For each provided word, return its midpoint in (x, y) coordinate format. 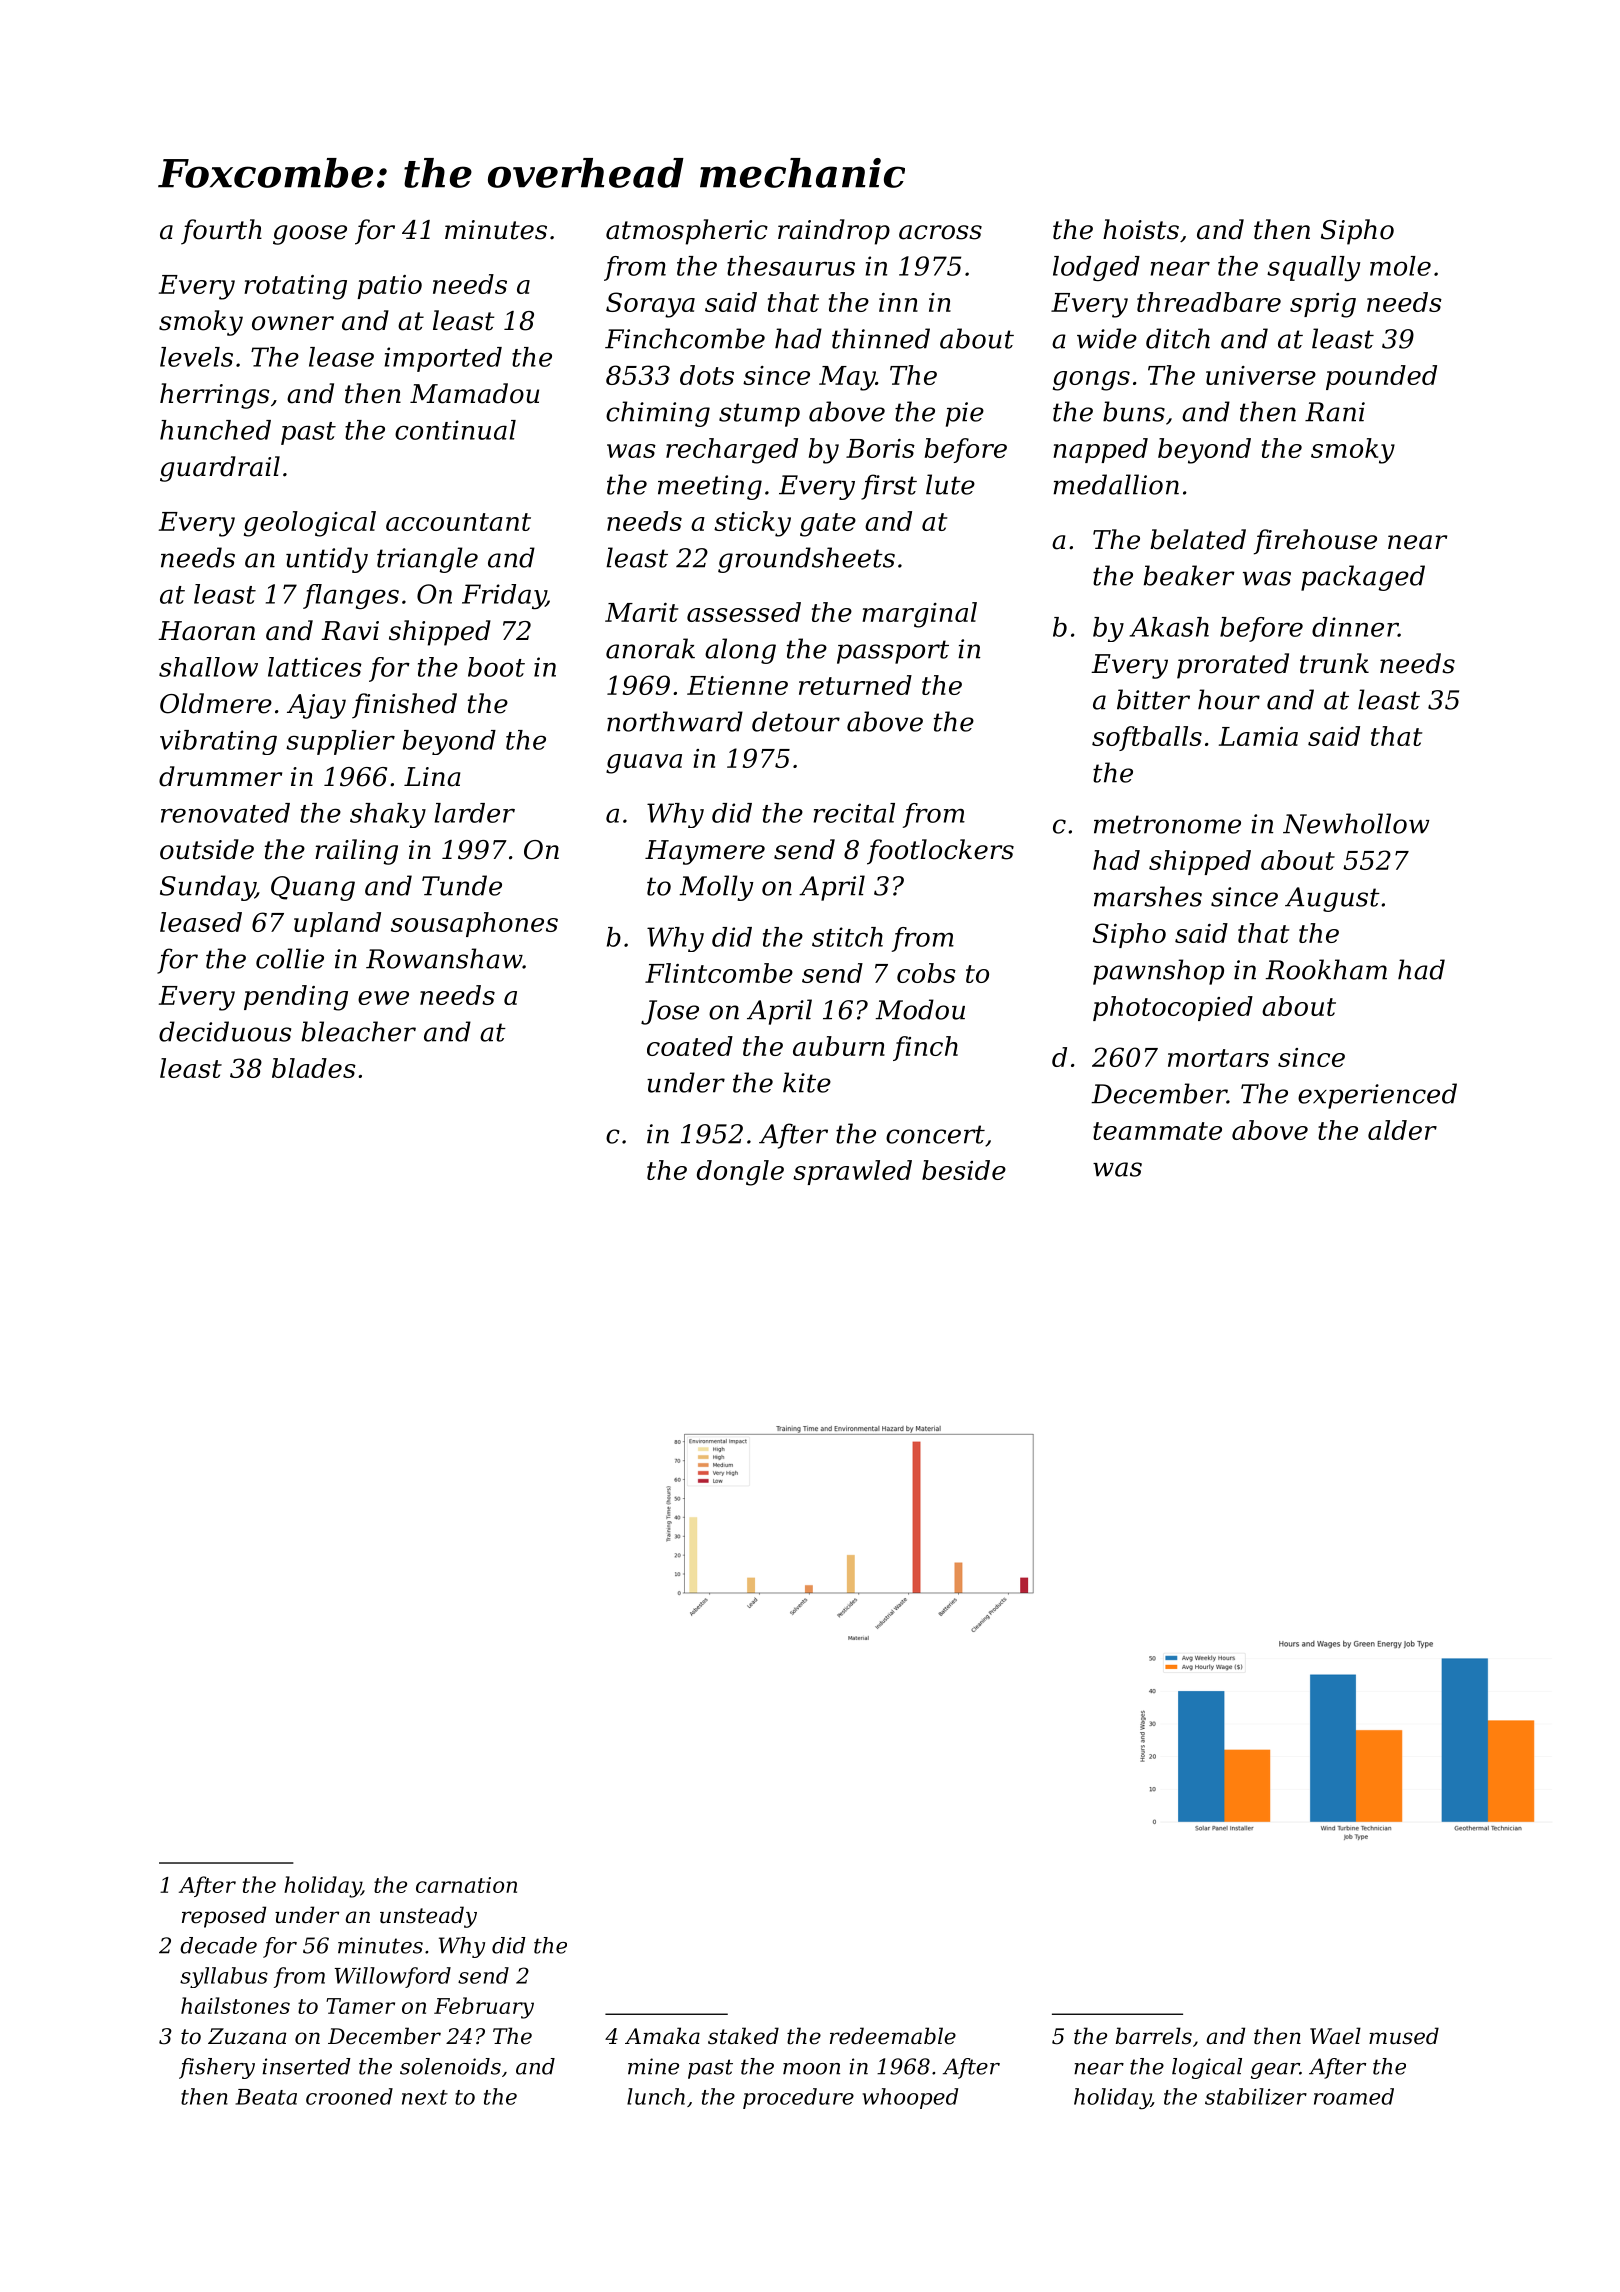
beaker (1189, 575)
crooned (349, 2096)
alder (1402, 1130)
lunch (656, 2096)
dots (707, 375)
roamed (1354, 2096)
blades (314, 1068)
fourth (221, 232)
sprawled (852, 1172)
